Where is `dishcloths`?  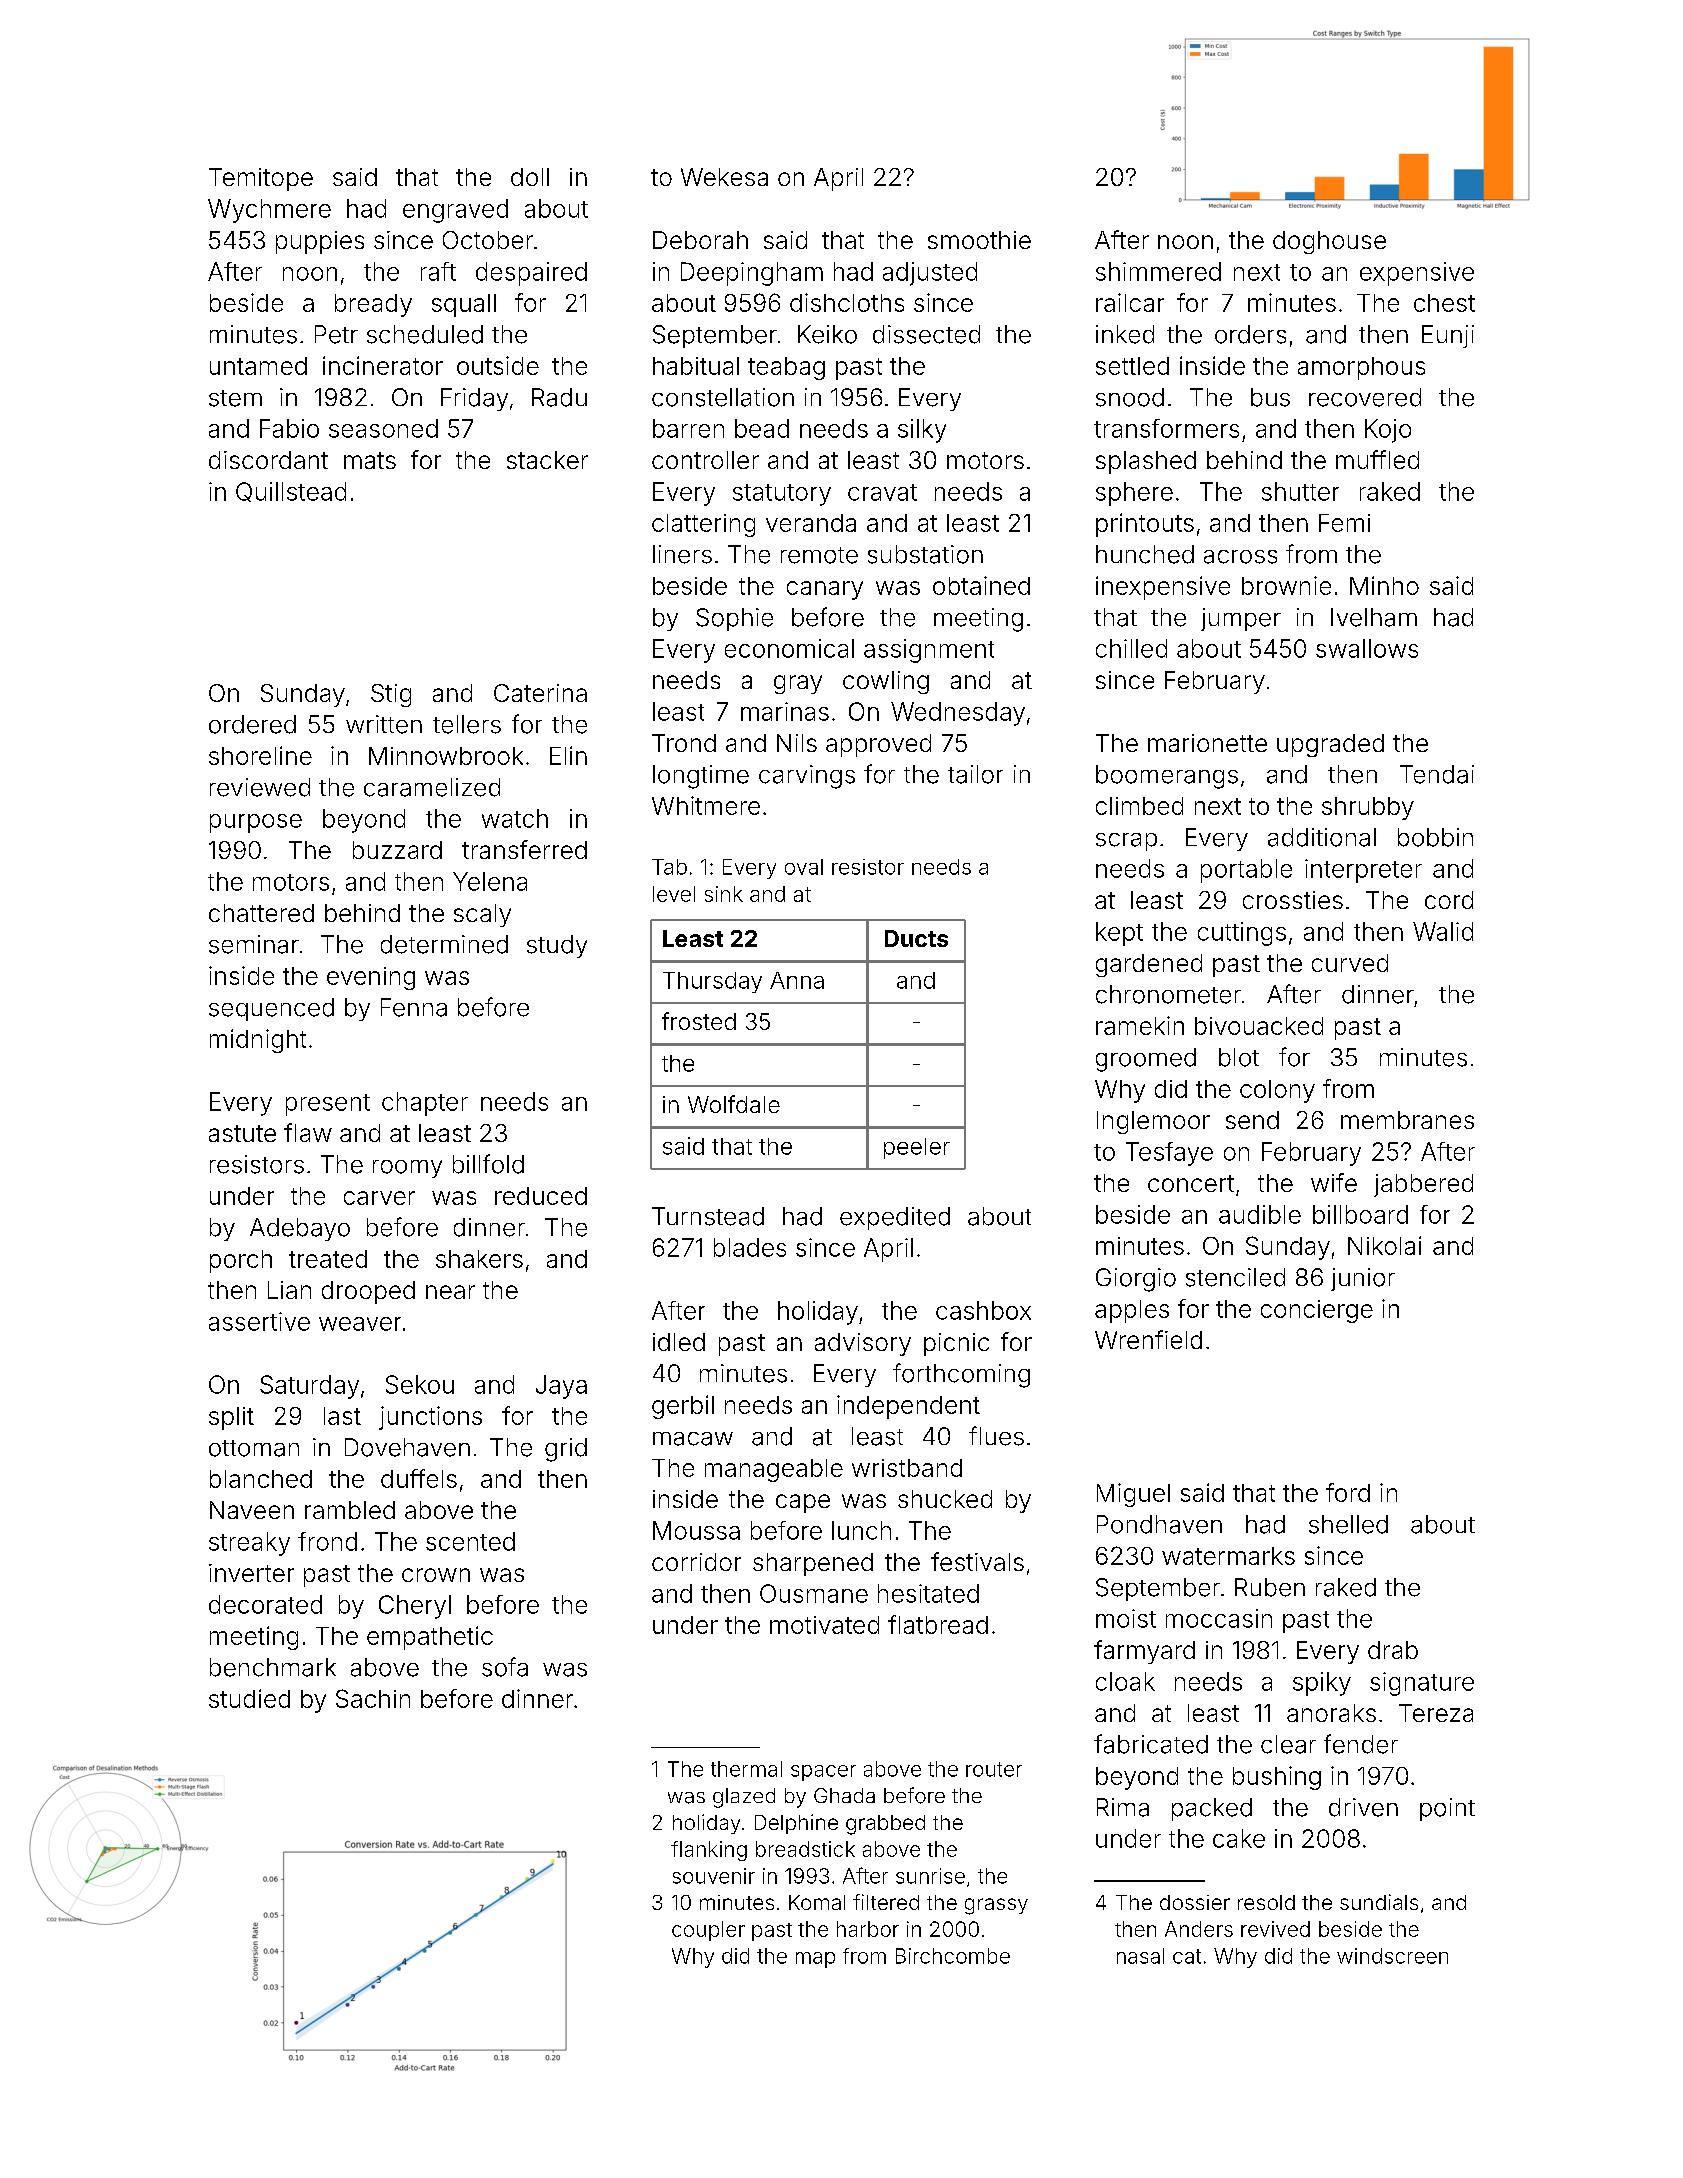 dishcloths is located at coordinates (847, 302).
